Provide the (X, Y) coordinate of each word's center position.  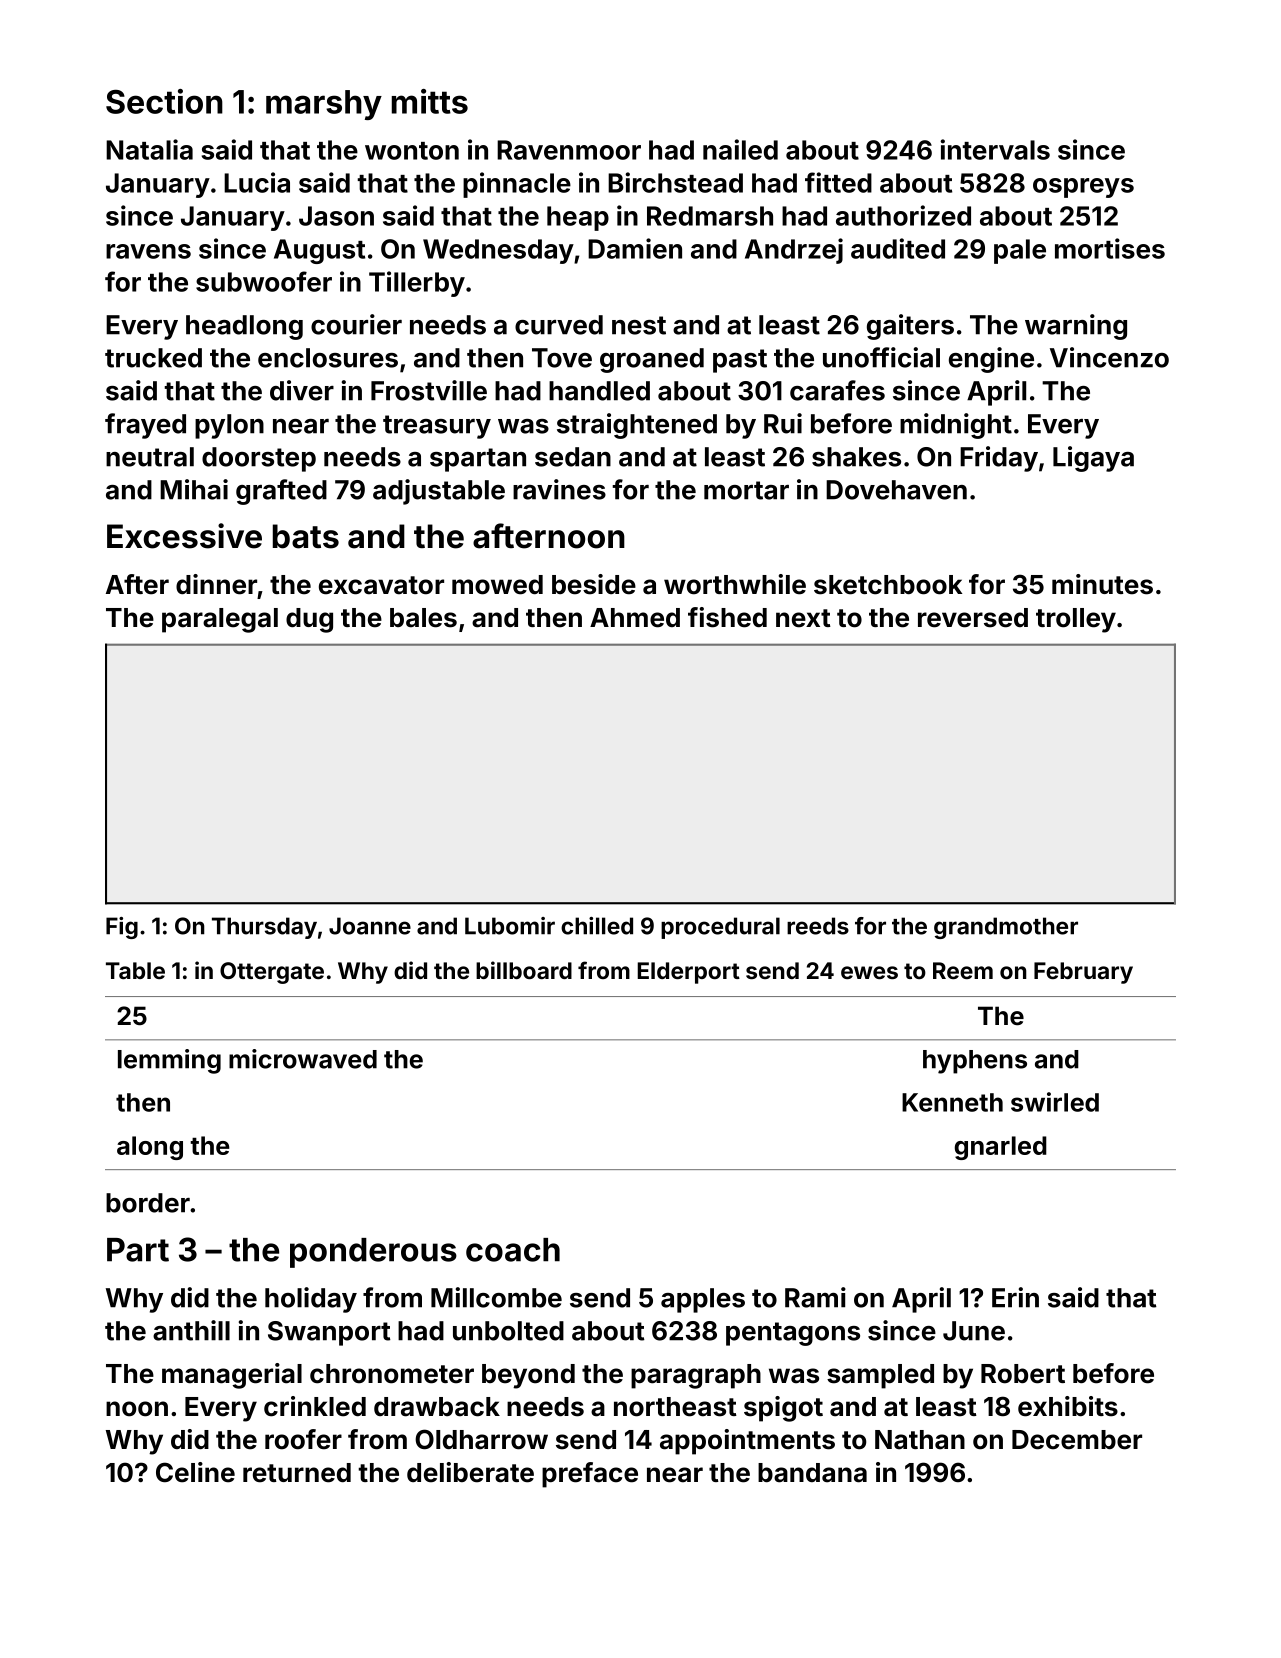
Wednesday (498, 251)
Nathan (920, 1440)
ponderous (373, 1253)
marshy (324, 105)
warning (1076, 327)
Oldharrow (481, 1439)
